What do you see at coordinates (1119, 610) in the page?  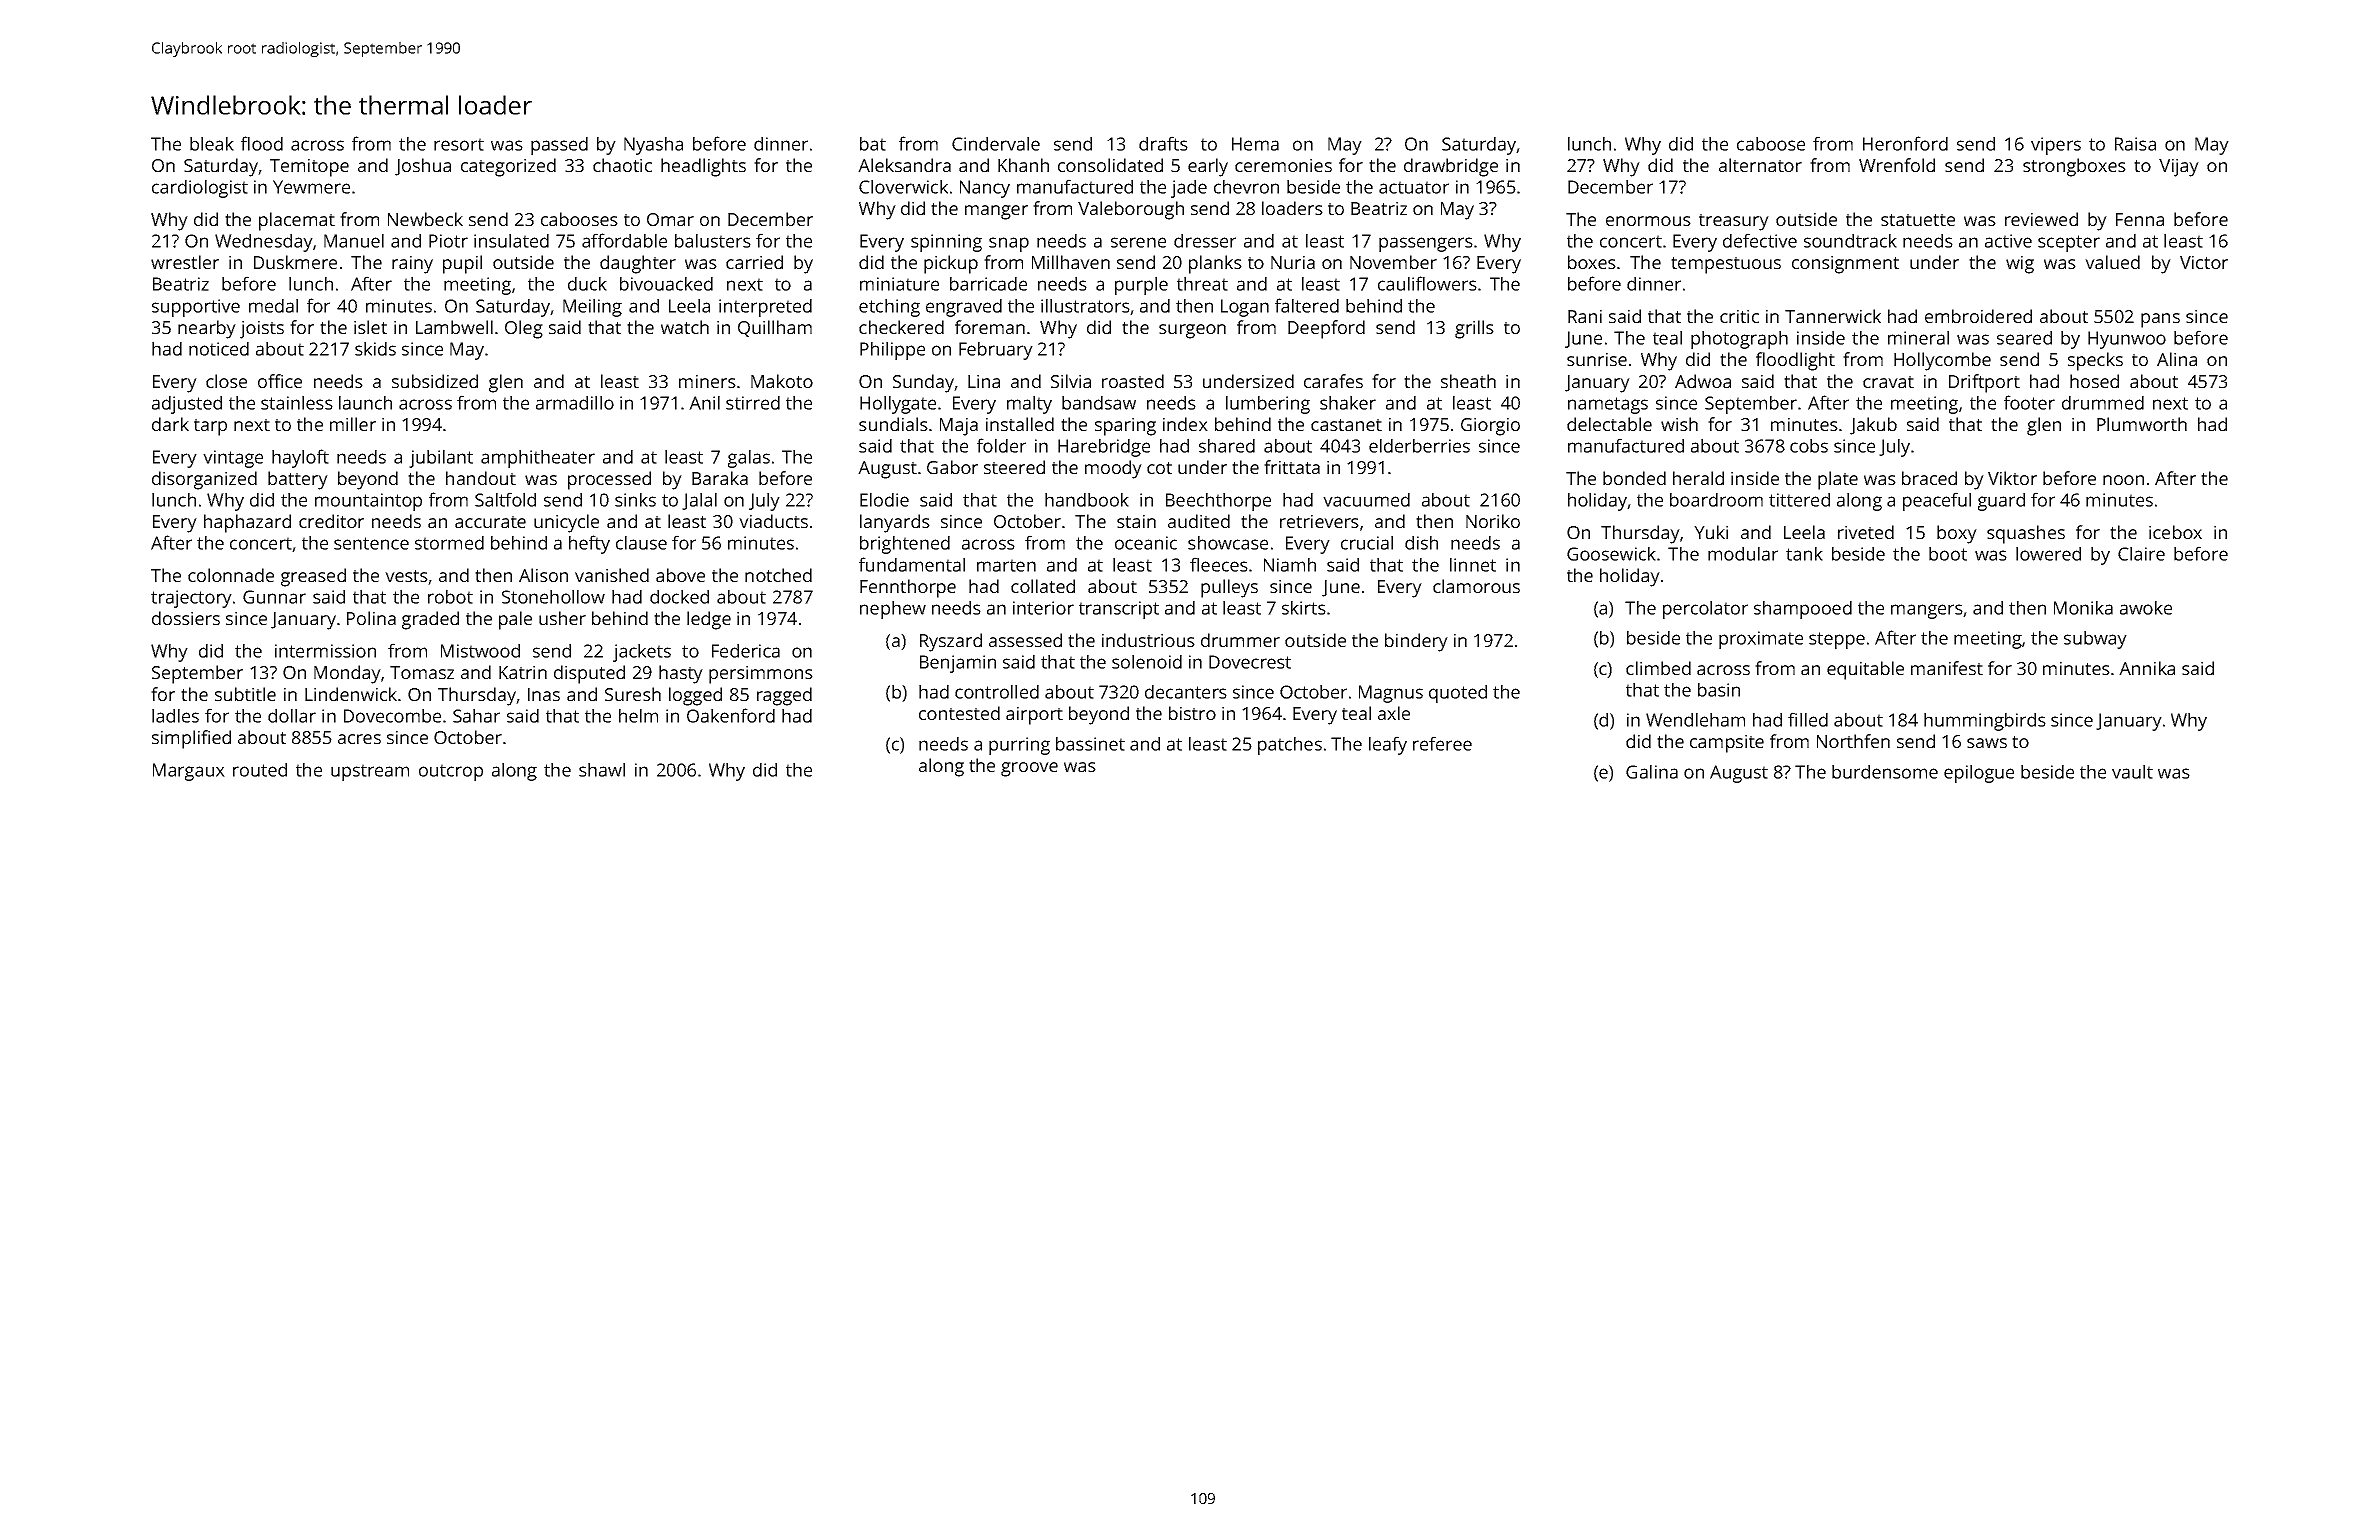 I see `transcript` at bounding box center [1119, 610].
